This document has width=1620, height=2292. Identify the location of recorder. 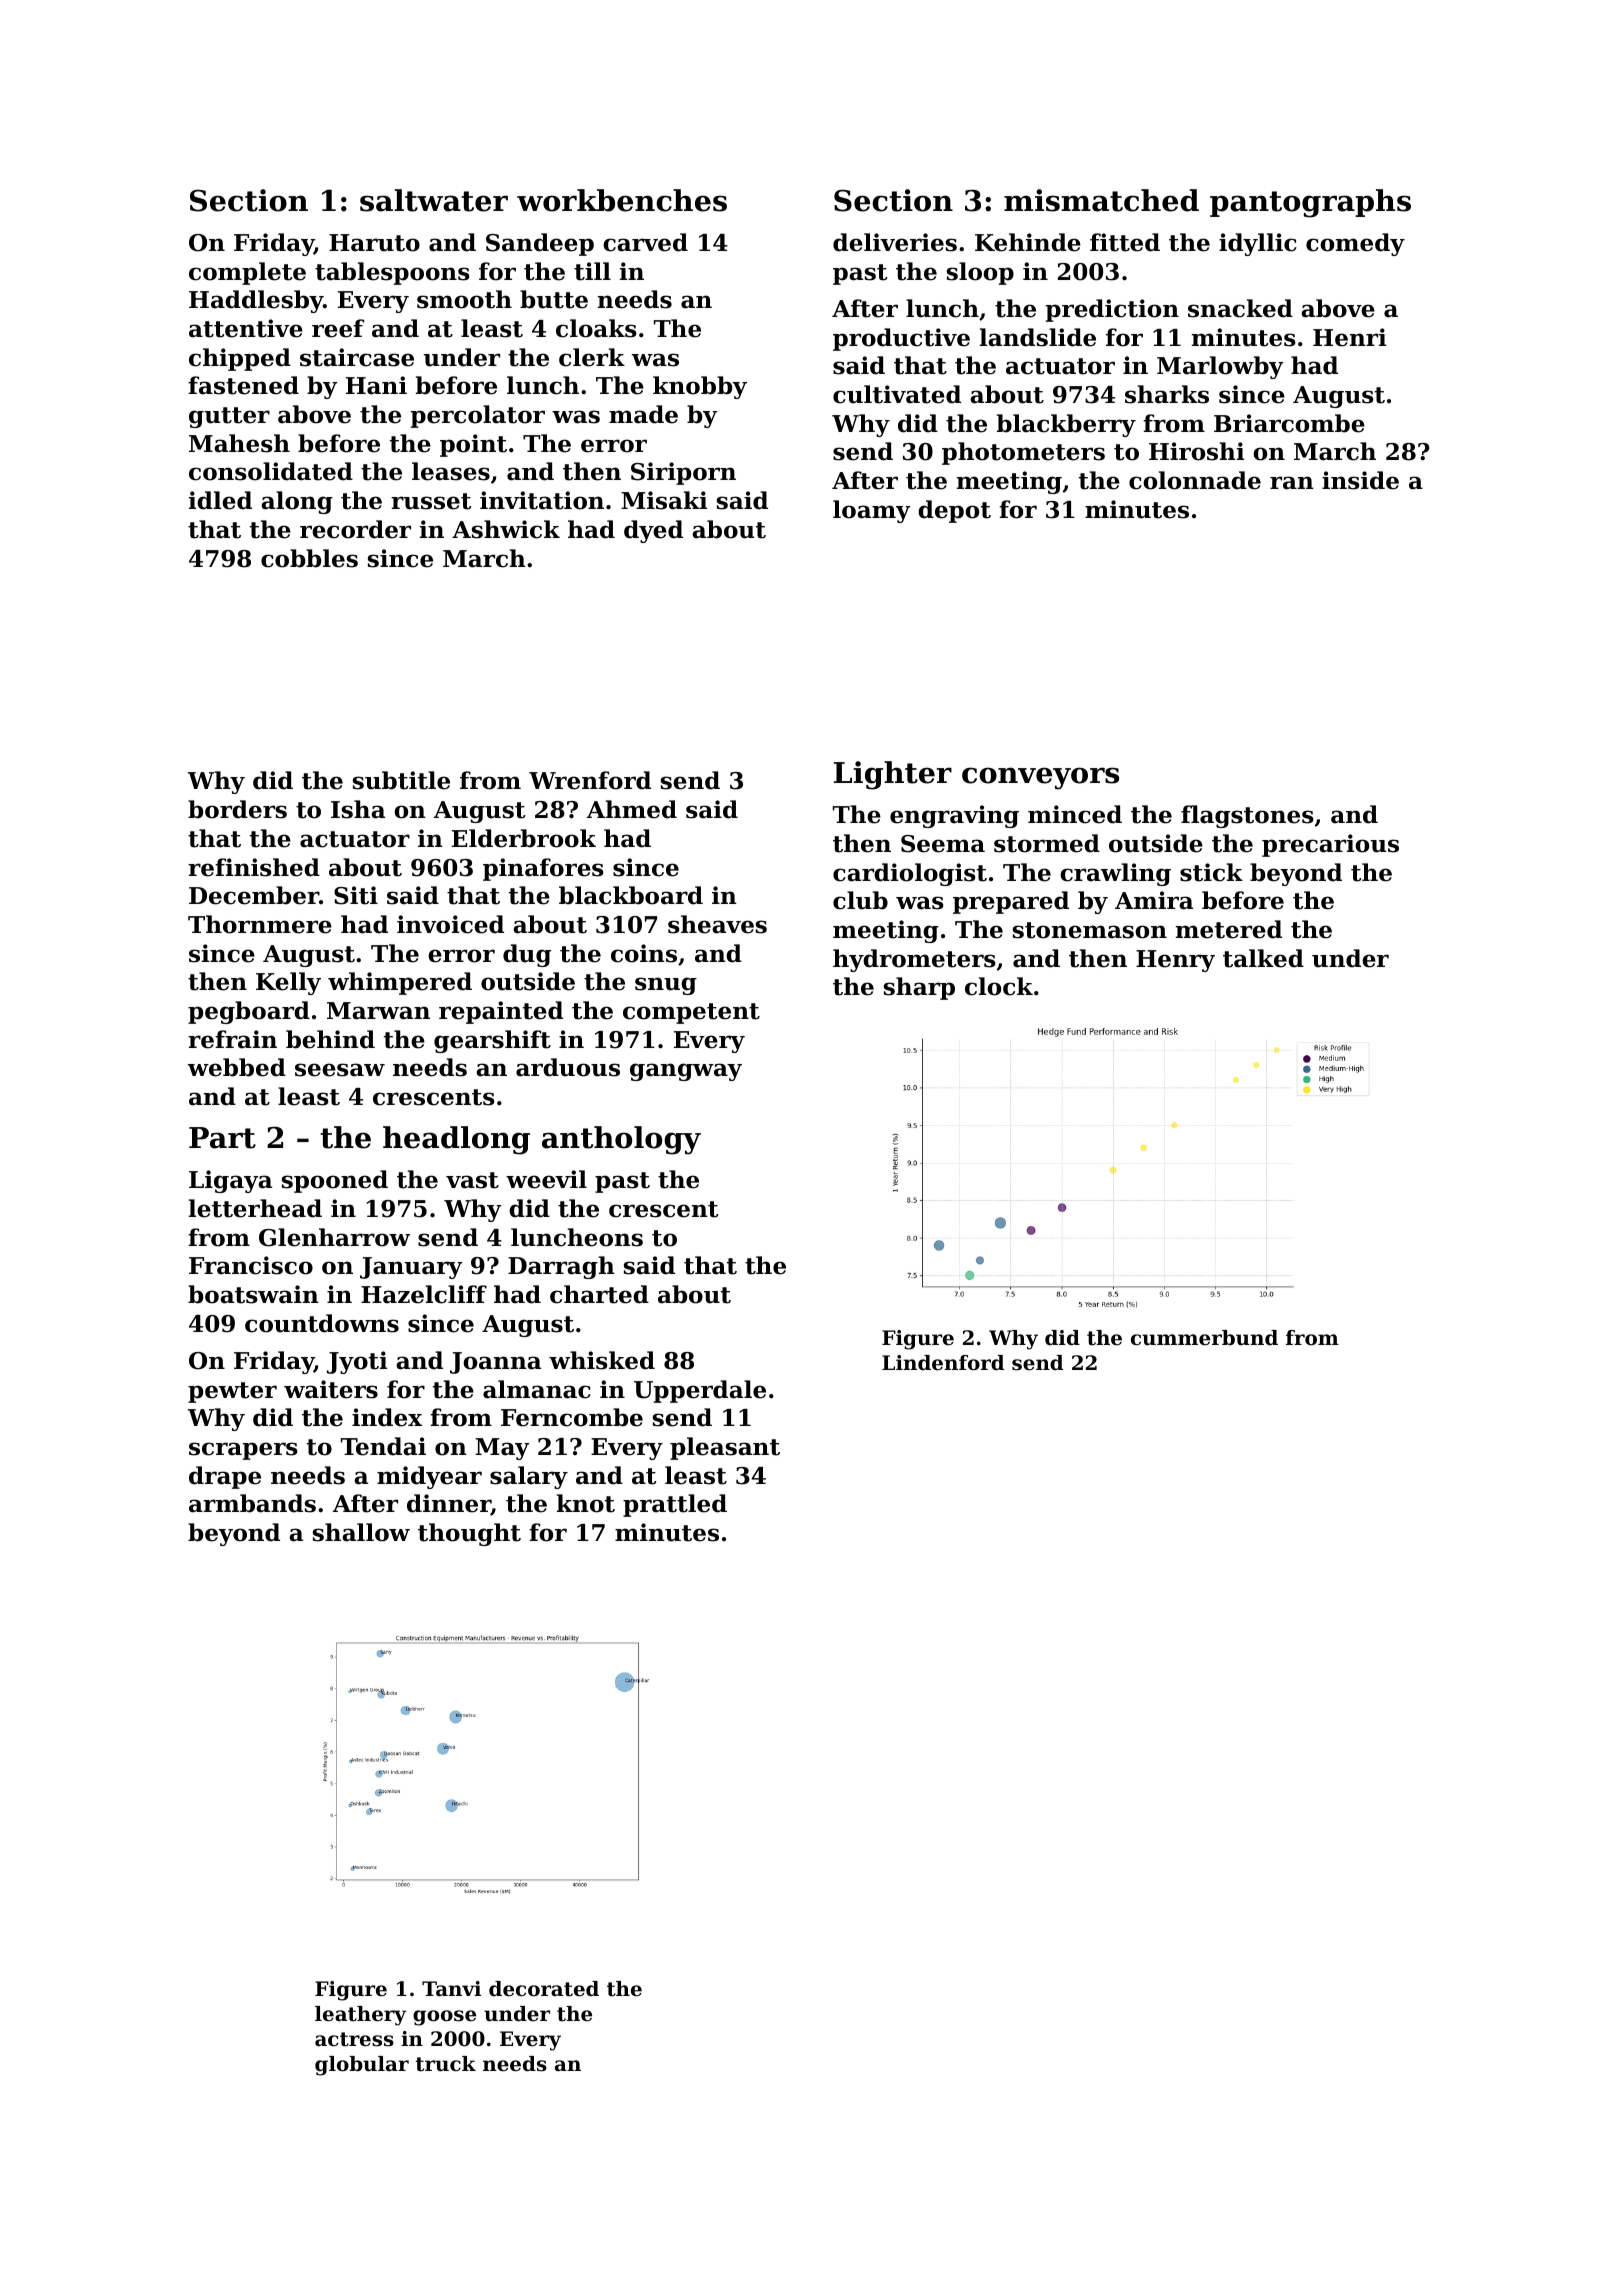
(355, 529).
